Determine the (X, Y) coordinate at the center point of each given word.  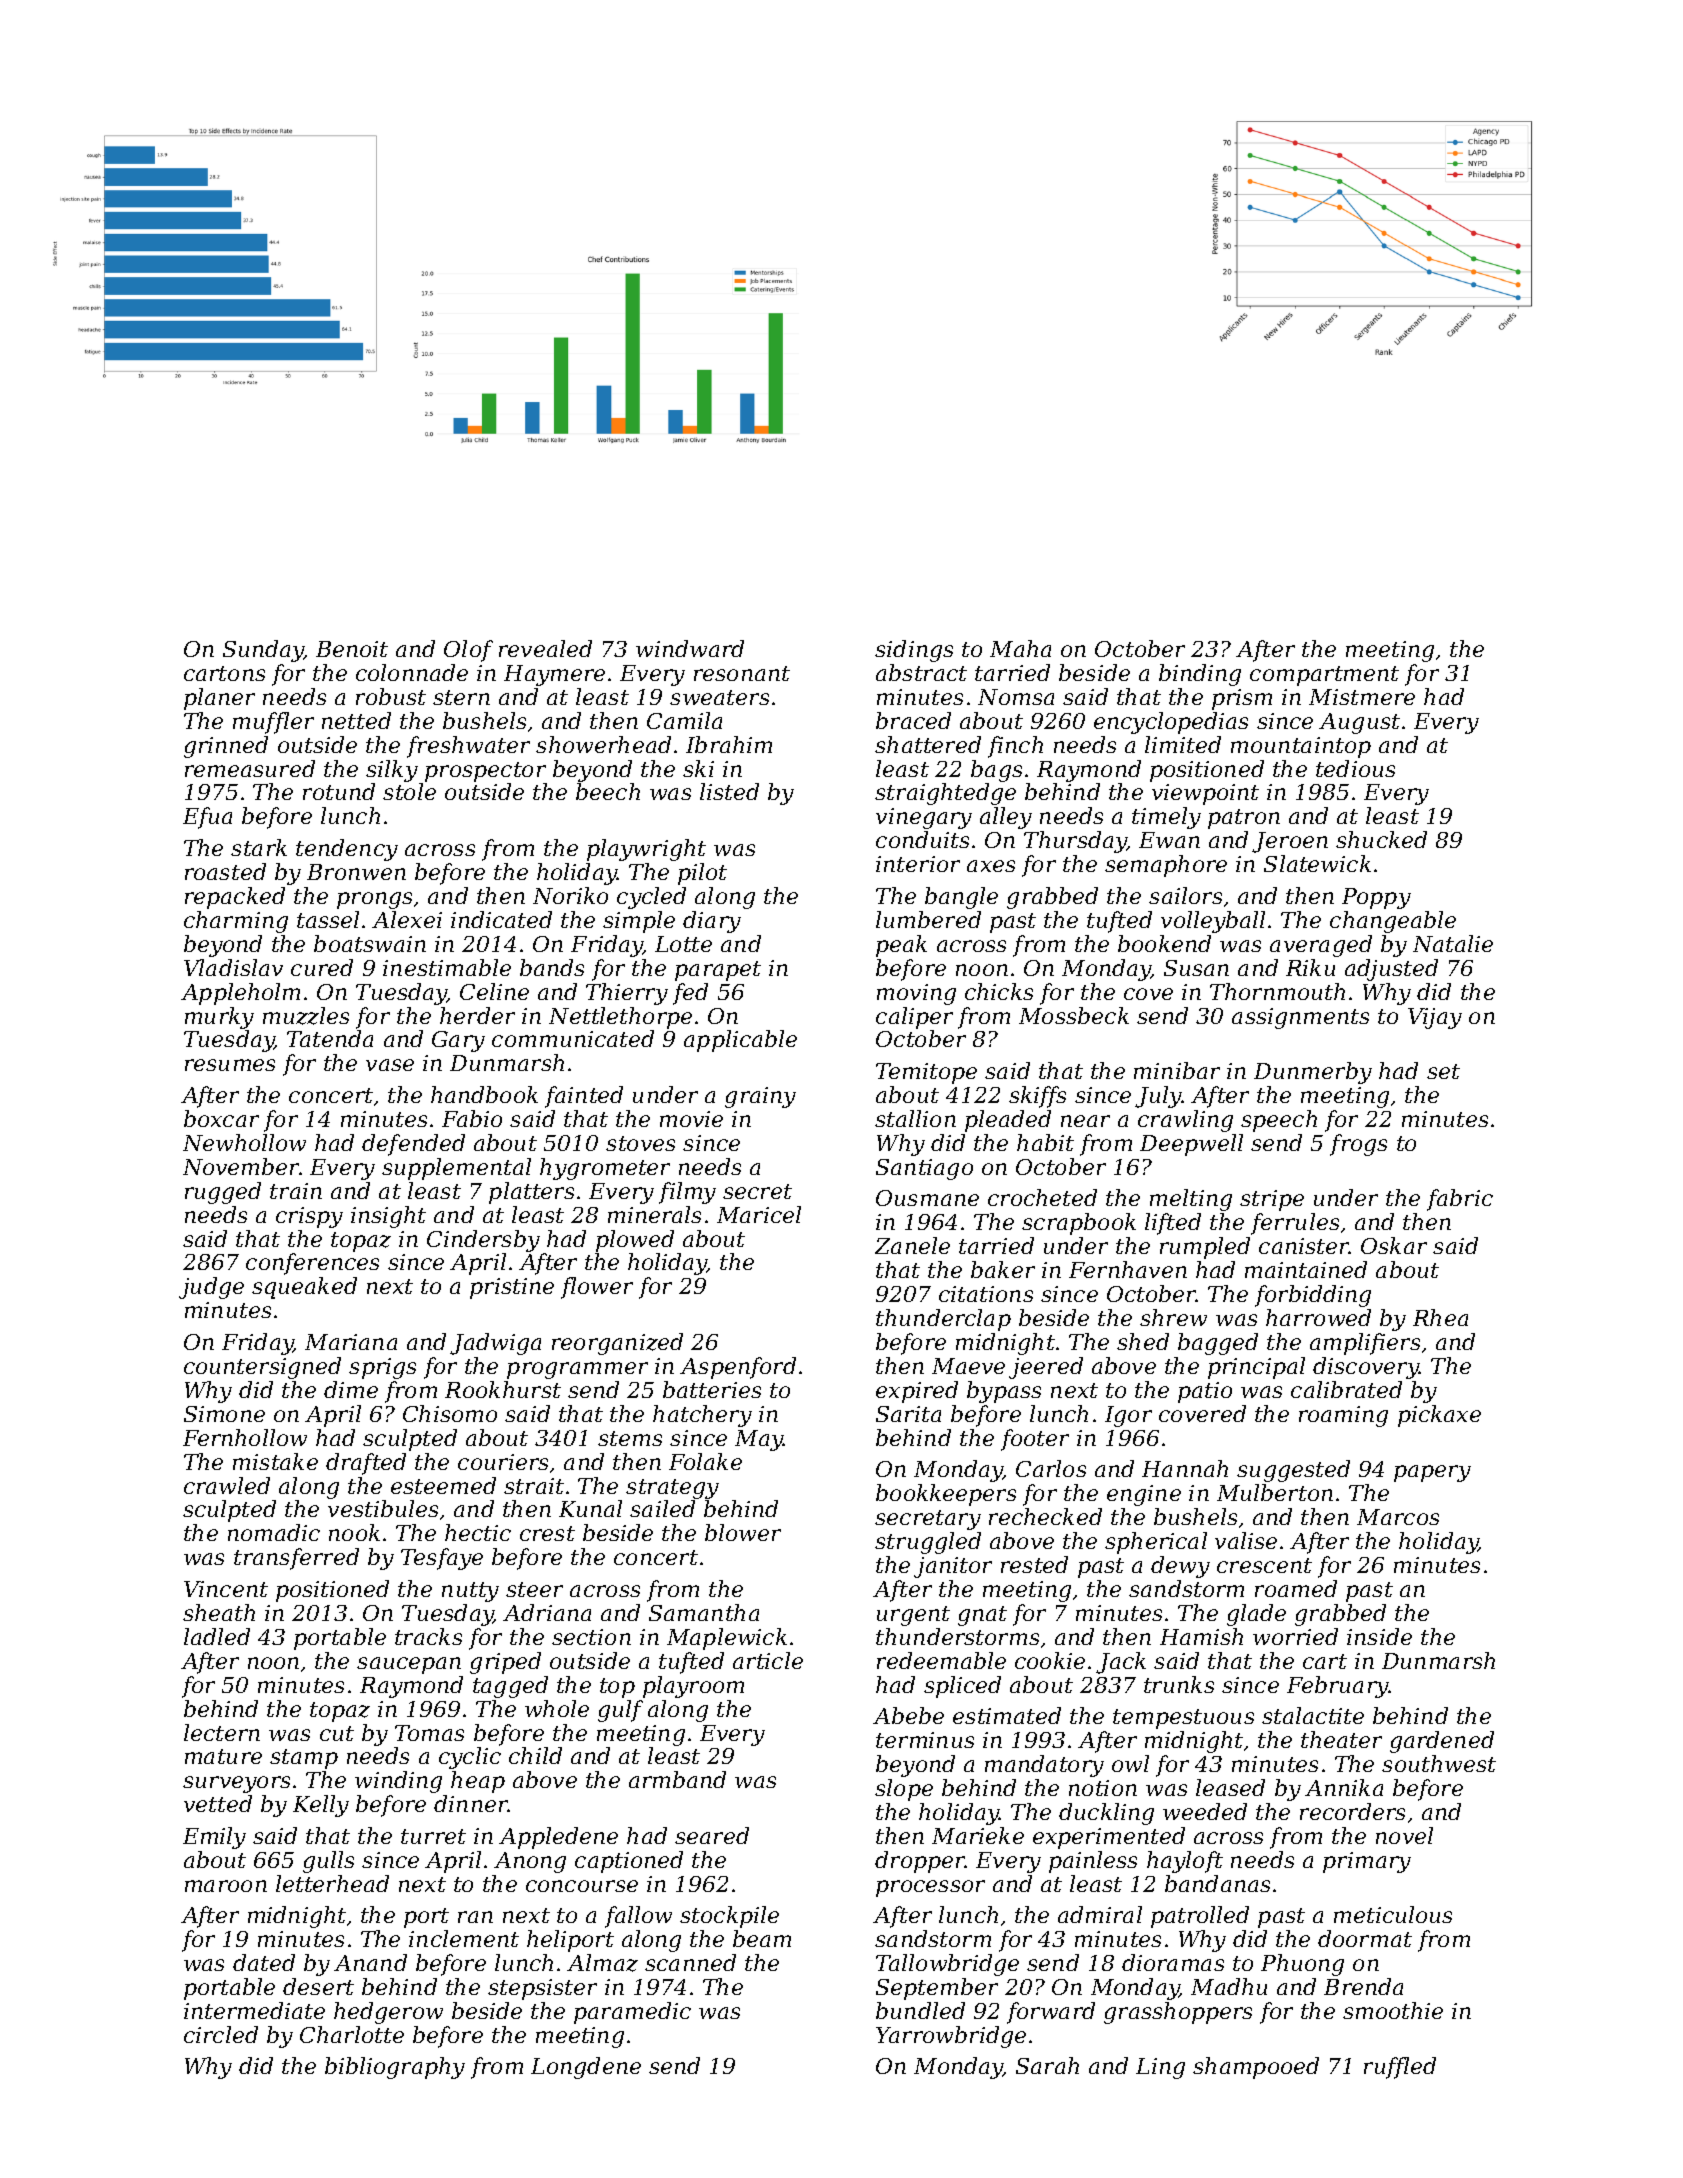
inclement (464, 1938)
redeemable (941, 1660)
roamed (1296, 1588)
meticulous (1393, 1914)
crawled (227, 1485)
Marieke (978, 1835)
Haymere (554, 675)
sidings (914, 651)
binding (1200, 675)
